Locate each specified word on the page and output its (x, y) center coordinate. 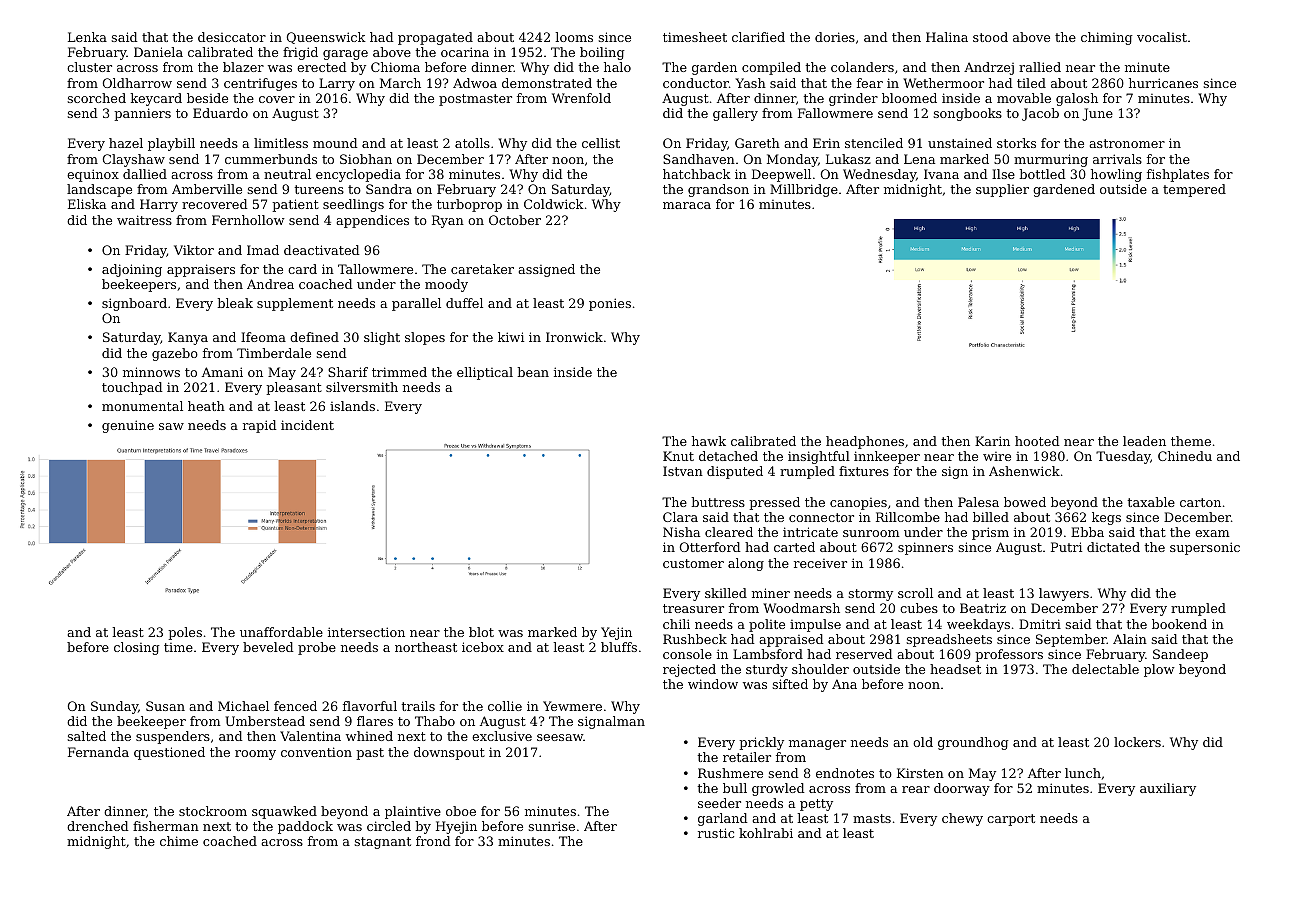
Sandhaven (699, 159)
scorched (97, 98)
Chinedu (1185, 456)
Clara (680, 517)
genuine (128, 426)
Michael (243, 706)
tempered (1194, 190)
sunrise (552, 826)
